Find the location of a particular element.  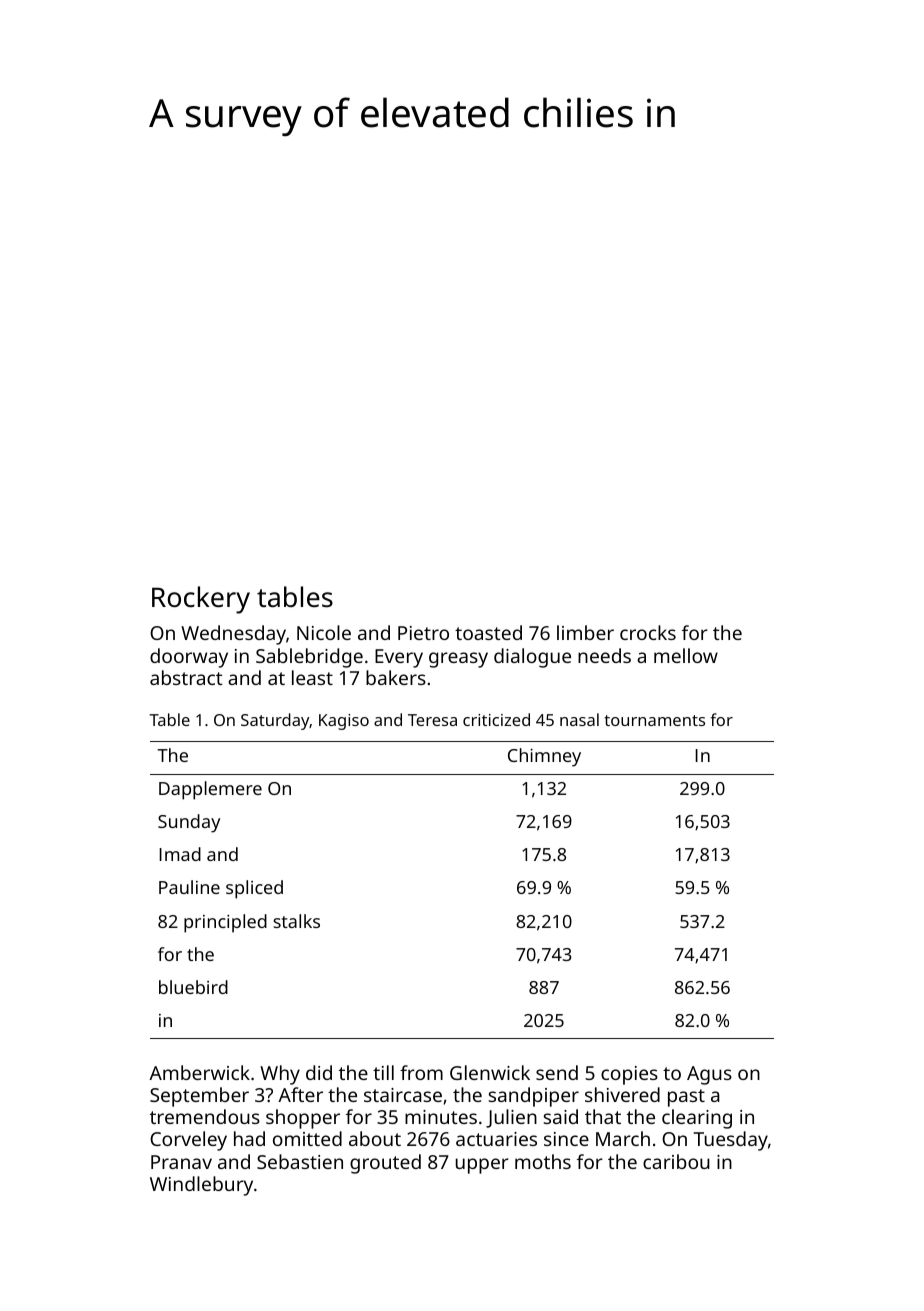

bluebird is located at coordinates (193, 987).
